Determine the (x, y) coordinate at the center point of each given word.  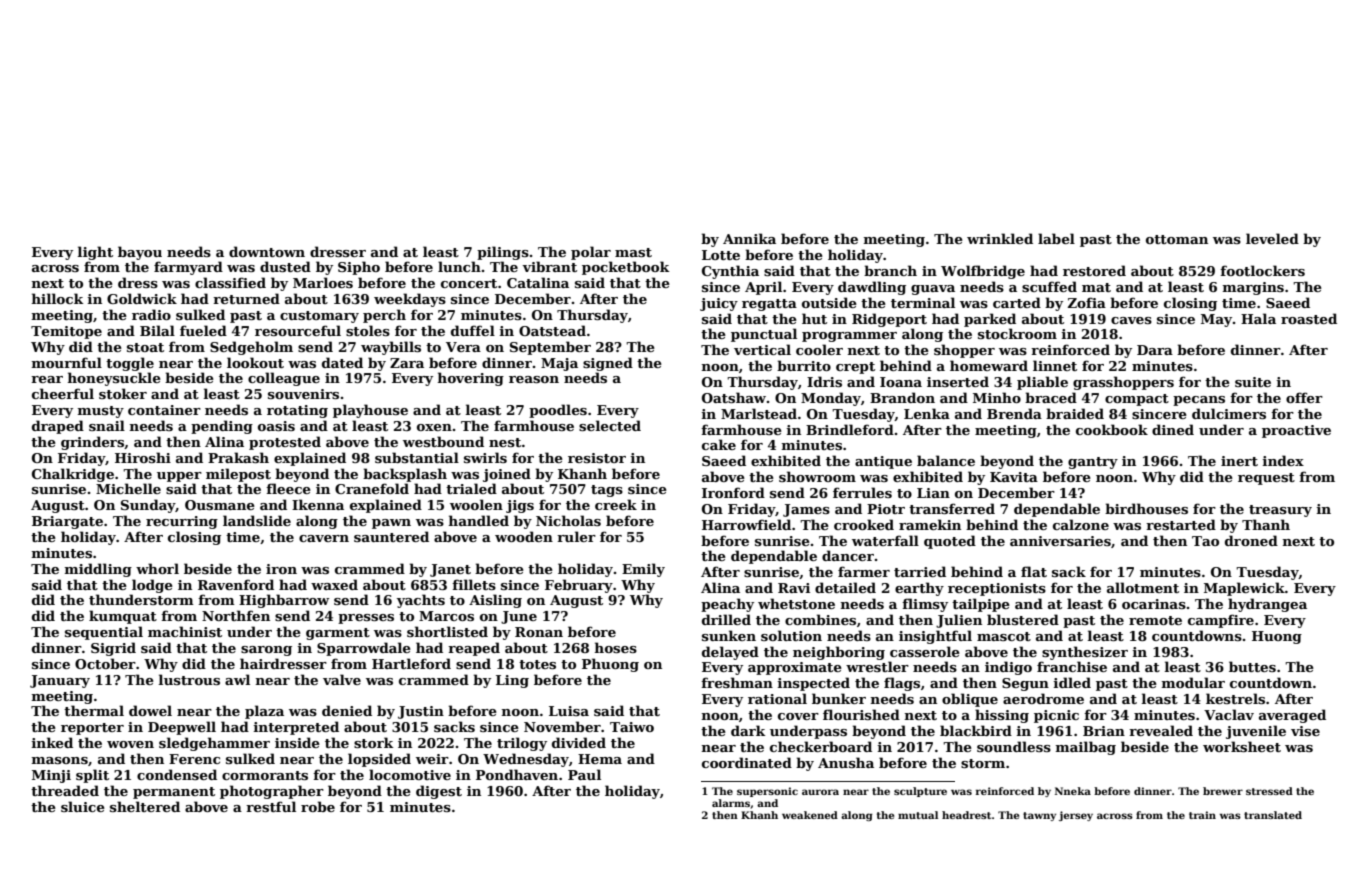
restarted (1181, 524)
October (105, 663)
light (95, 253)
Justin (421, 712)
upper (179, 477)
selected (610, 425)
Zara (407, 363)
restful (271, 806)
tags (607, 491)
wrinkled (1000, 238)
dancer (848, 555)
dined (1173, 429)
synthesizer (1085, 653)
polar (591, 253)
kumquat (123, 617)
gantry (1093, 463)
